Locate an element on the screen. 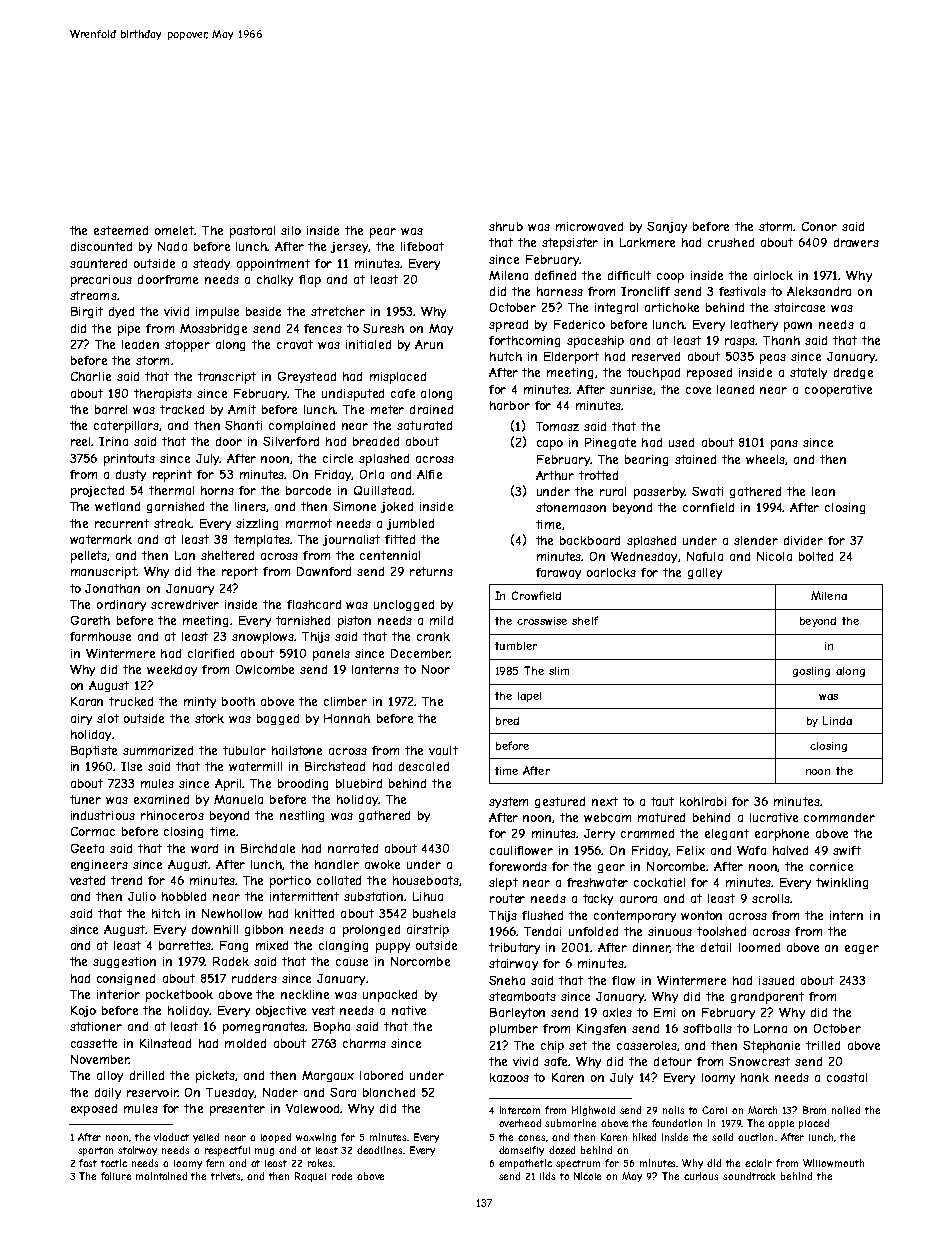 The height and width of the screenshot is (1233, 952). Owlcombe is located at coordinates (265, 669).
